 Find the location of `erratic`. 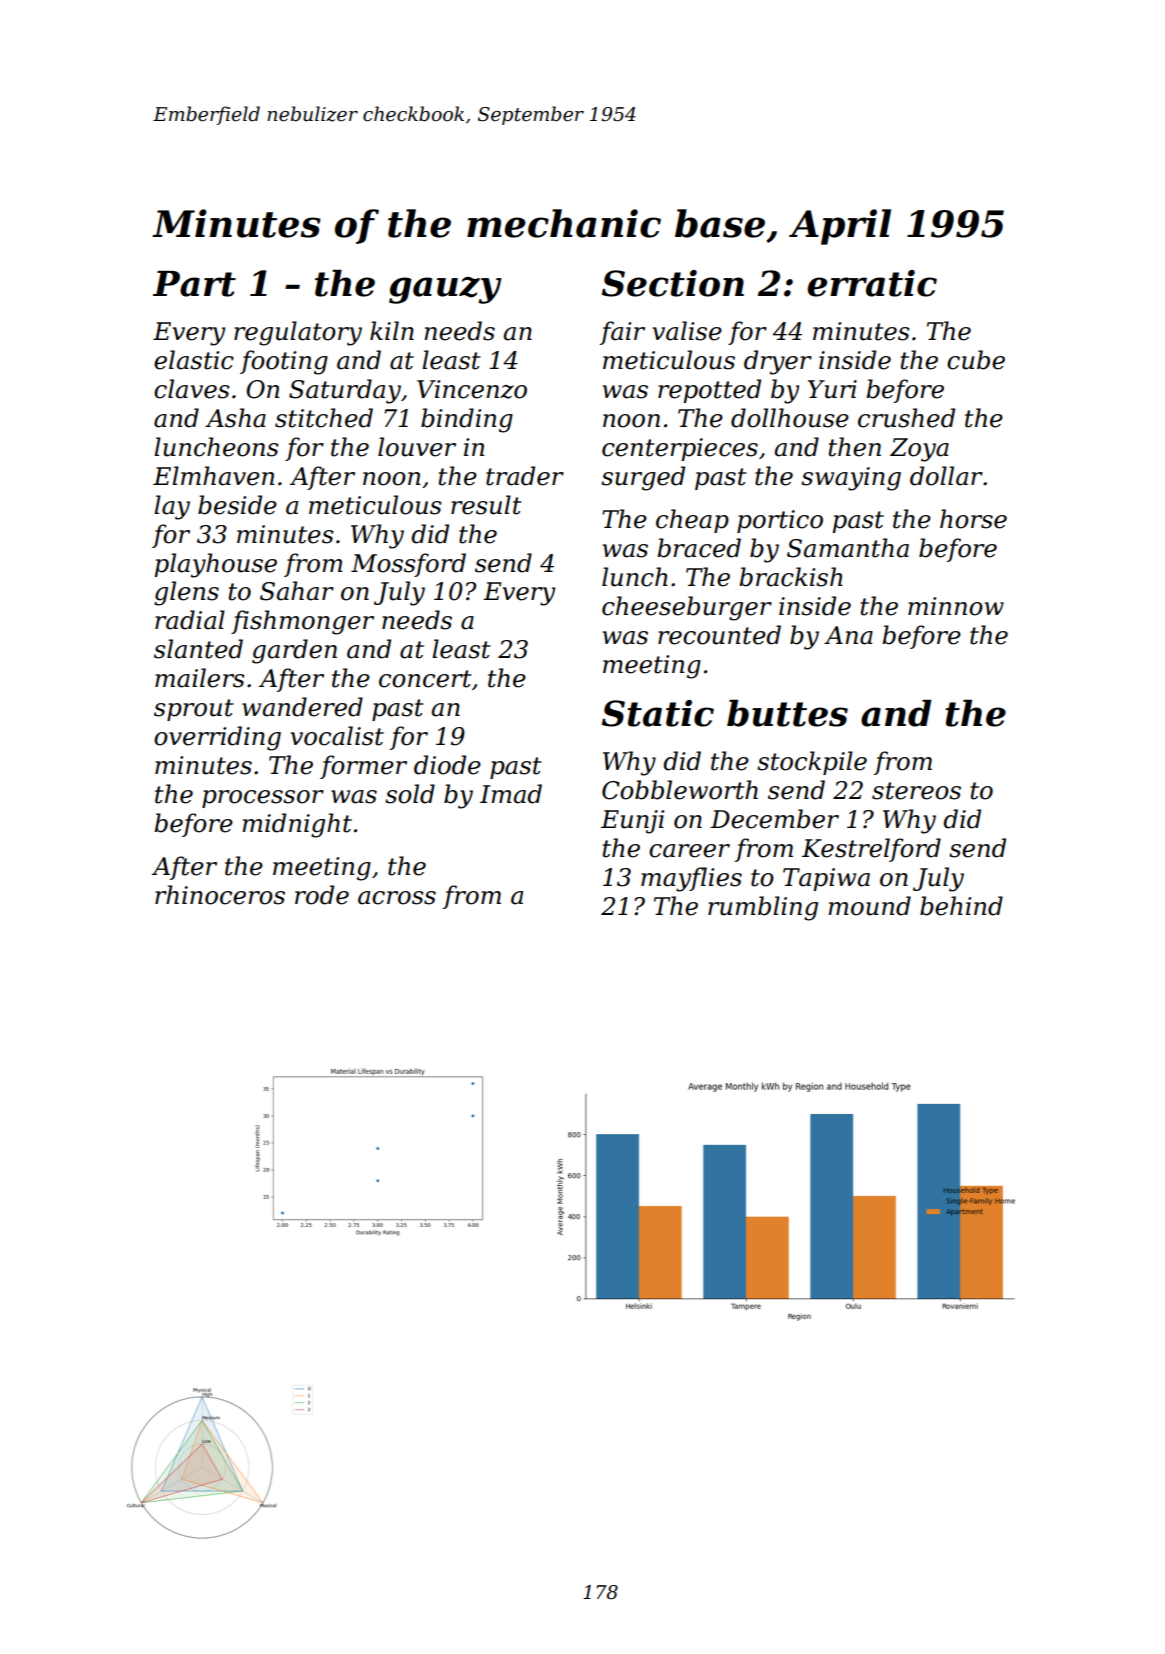

erratic is located at coordinates (872, 283).
